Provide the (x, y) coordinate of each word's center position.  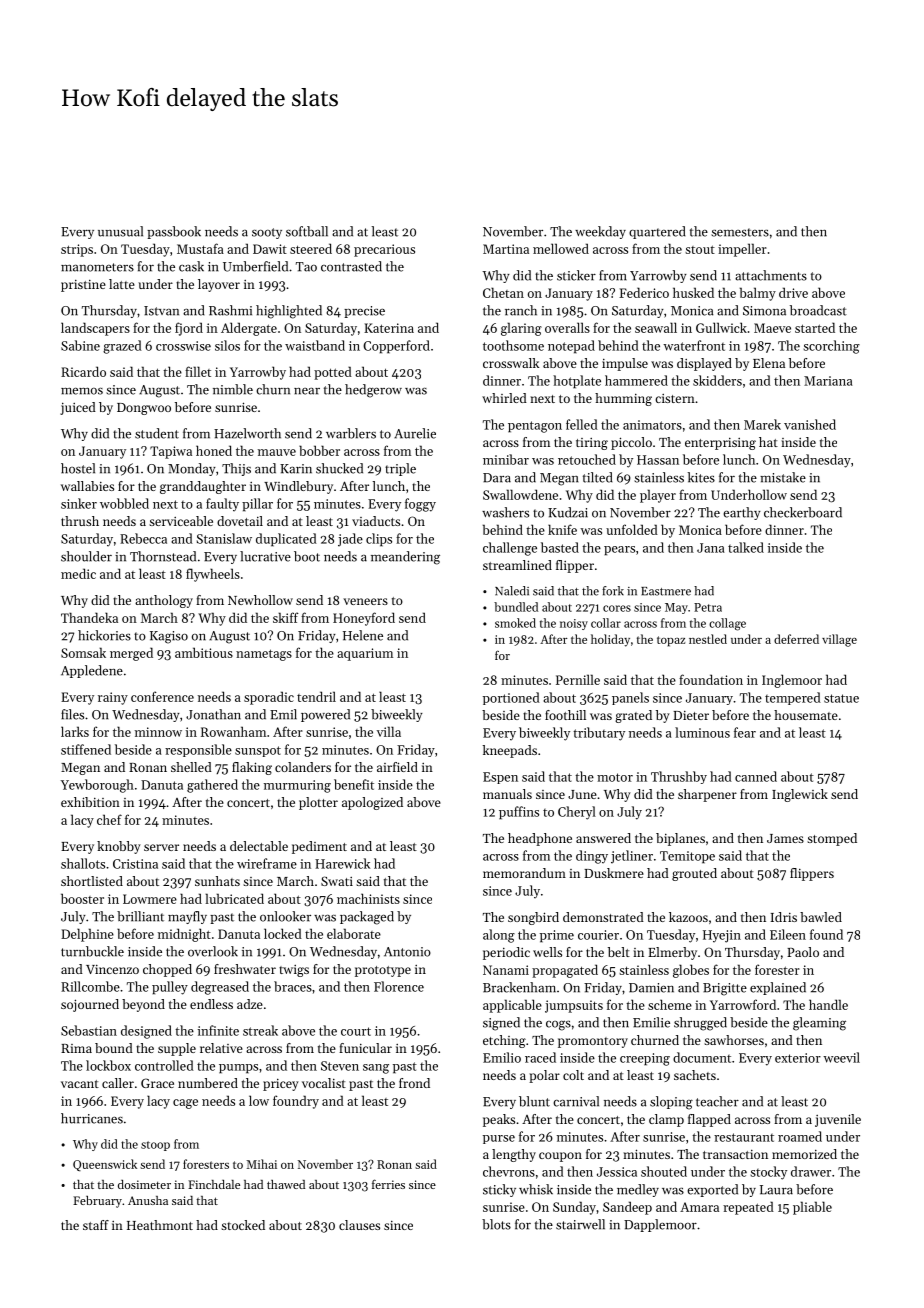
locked (283, 933)
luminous (702, 732)
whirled (504, 398)
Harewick (342, 863)
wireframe (267, 863)
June (582, 794)
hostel (78, 468)
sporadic (269, 698)
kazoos (688, 917)
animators (652, 425)
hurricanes (92, 1118)
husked (693, 292)
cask (191, 266)
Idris (783, 917)
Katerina (389, 328)
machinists (368, 898)
